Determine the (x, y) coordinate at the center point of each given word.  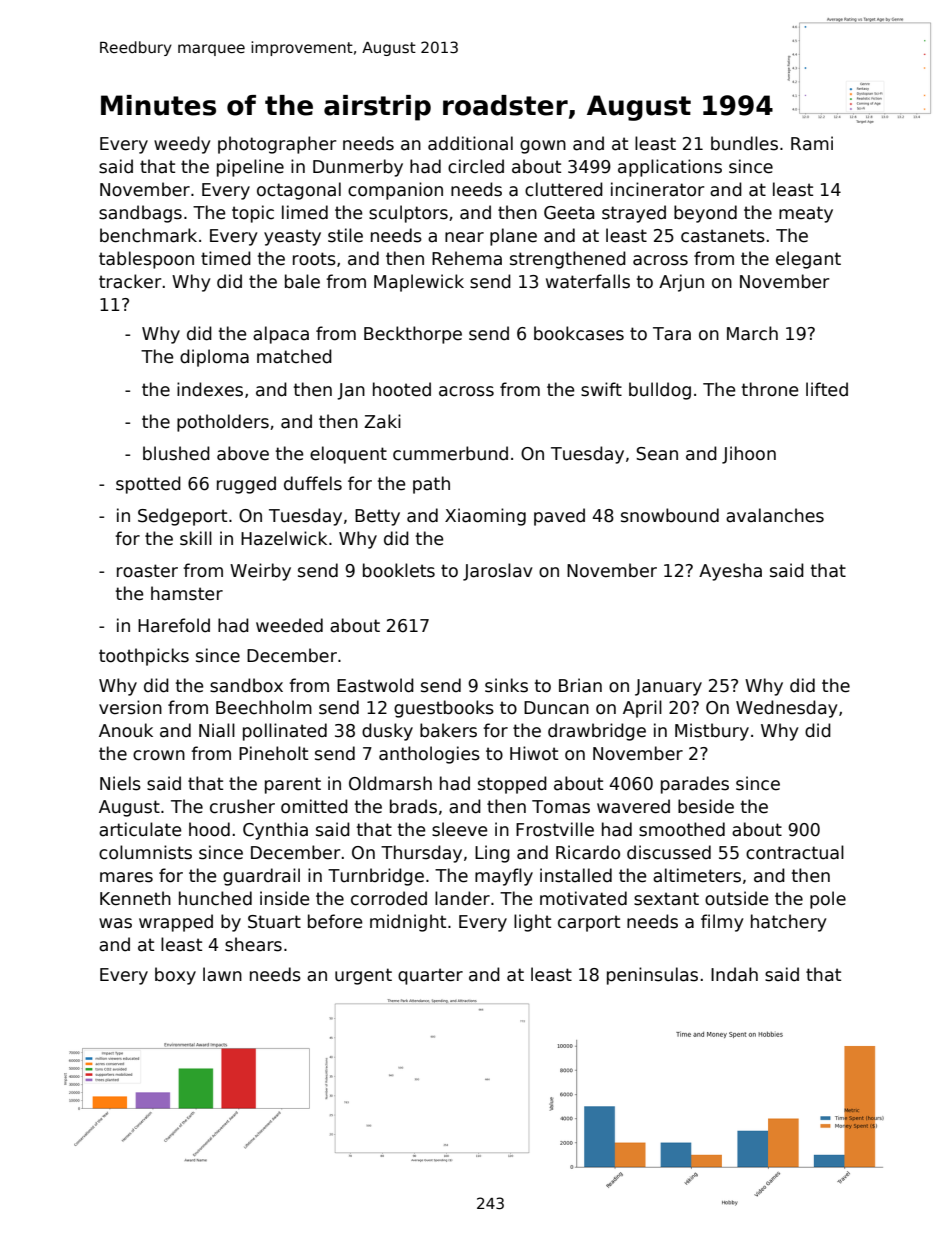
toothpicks (144, 657)
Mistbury (712, 732)
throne (770, 389)
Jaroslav (498, 572)
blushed (176, 453)
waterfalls (588, 281)
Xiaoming (485, 517)
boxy (175, 976)
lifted (827, 389)
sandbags (140, 214)
